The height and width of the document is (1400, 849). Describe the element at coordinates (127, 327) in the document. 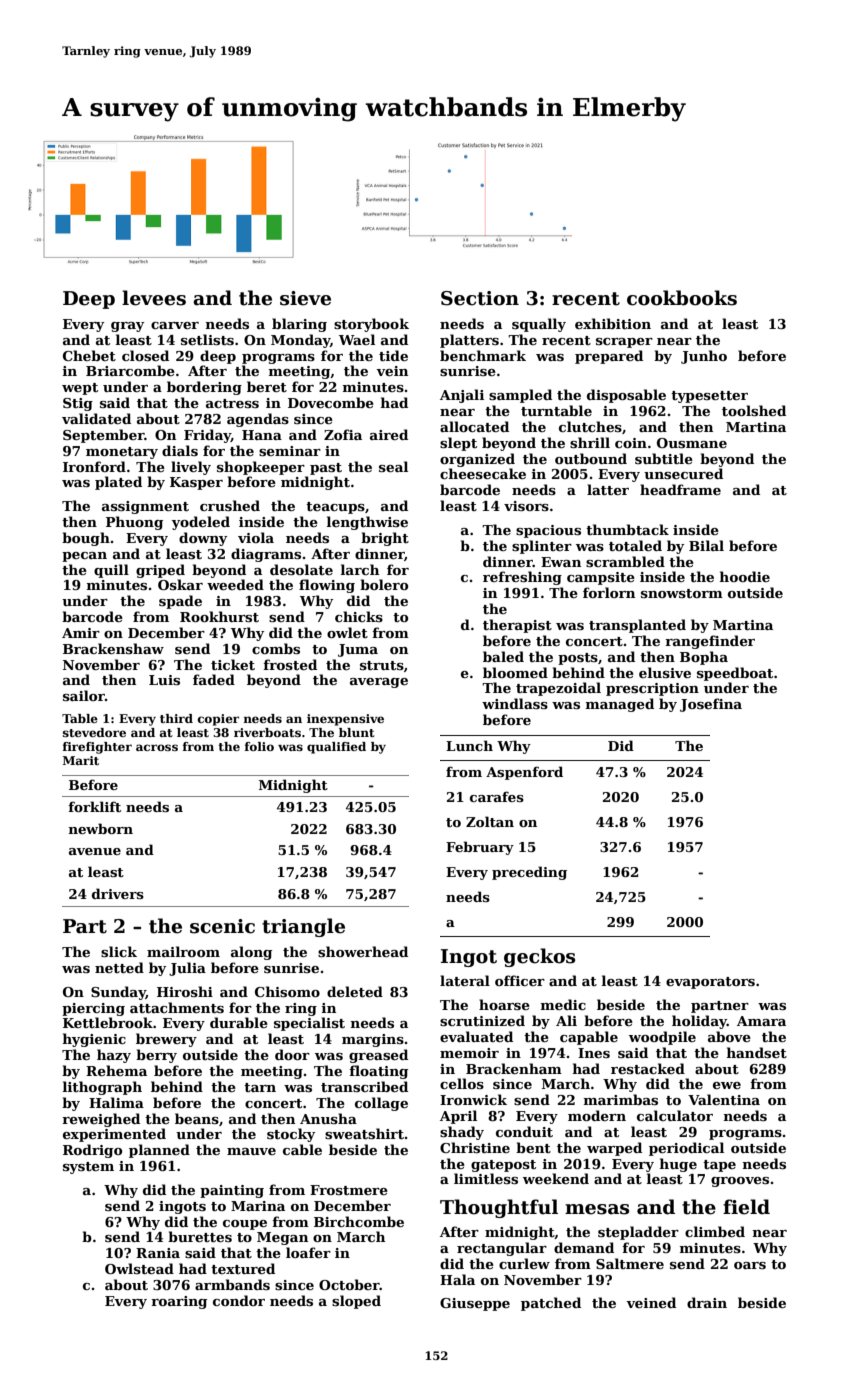

I see `gray` at that location.
